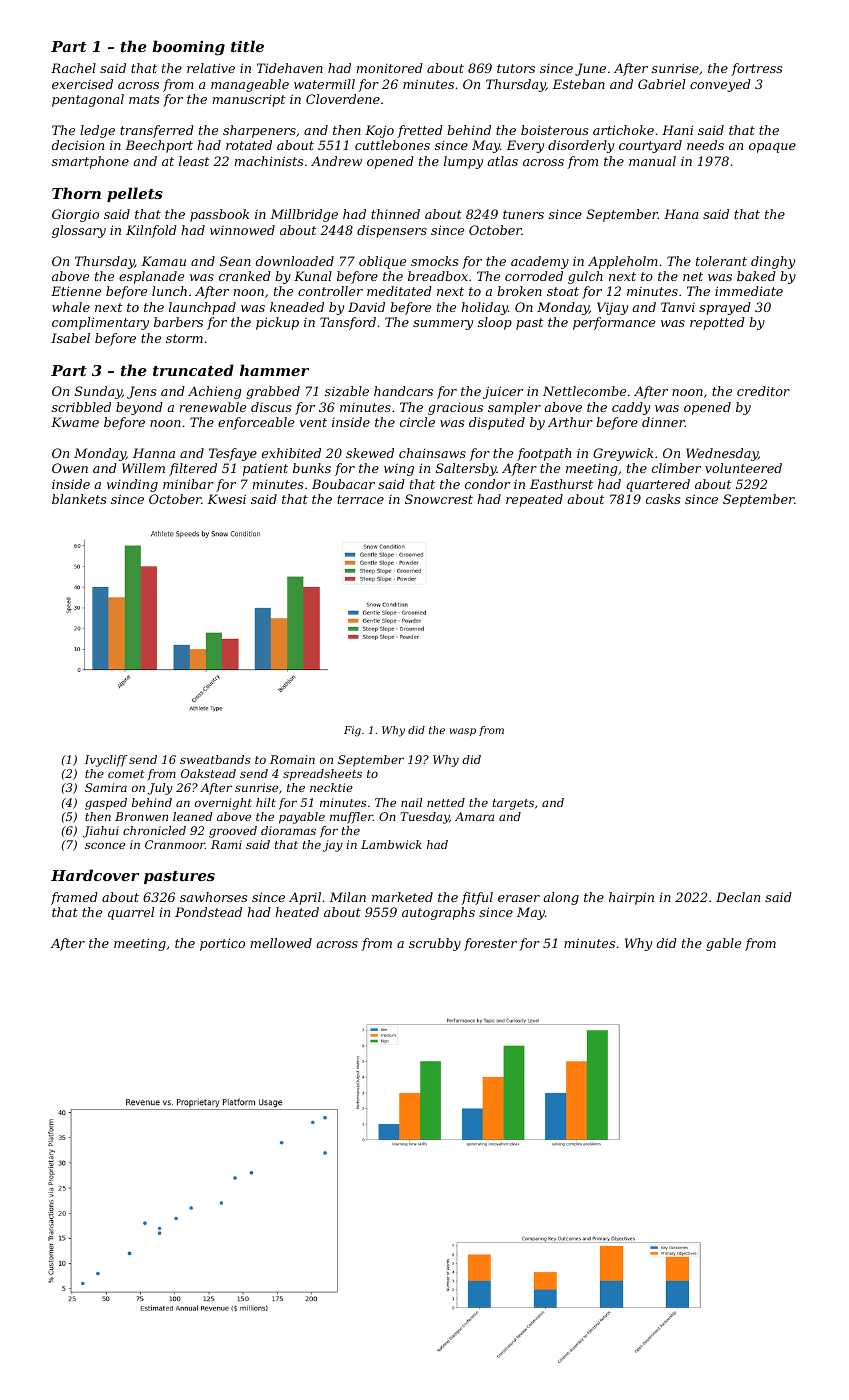  I want to click on spreadsheets, so click(322, 775).
